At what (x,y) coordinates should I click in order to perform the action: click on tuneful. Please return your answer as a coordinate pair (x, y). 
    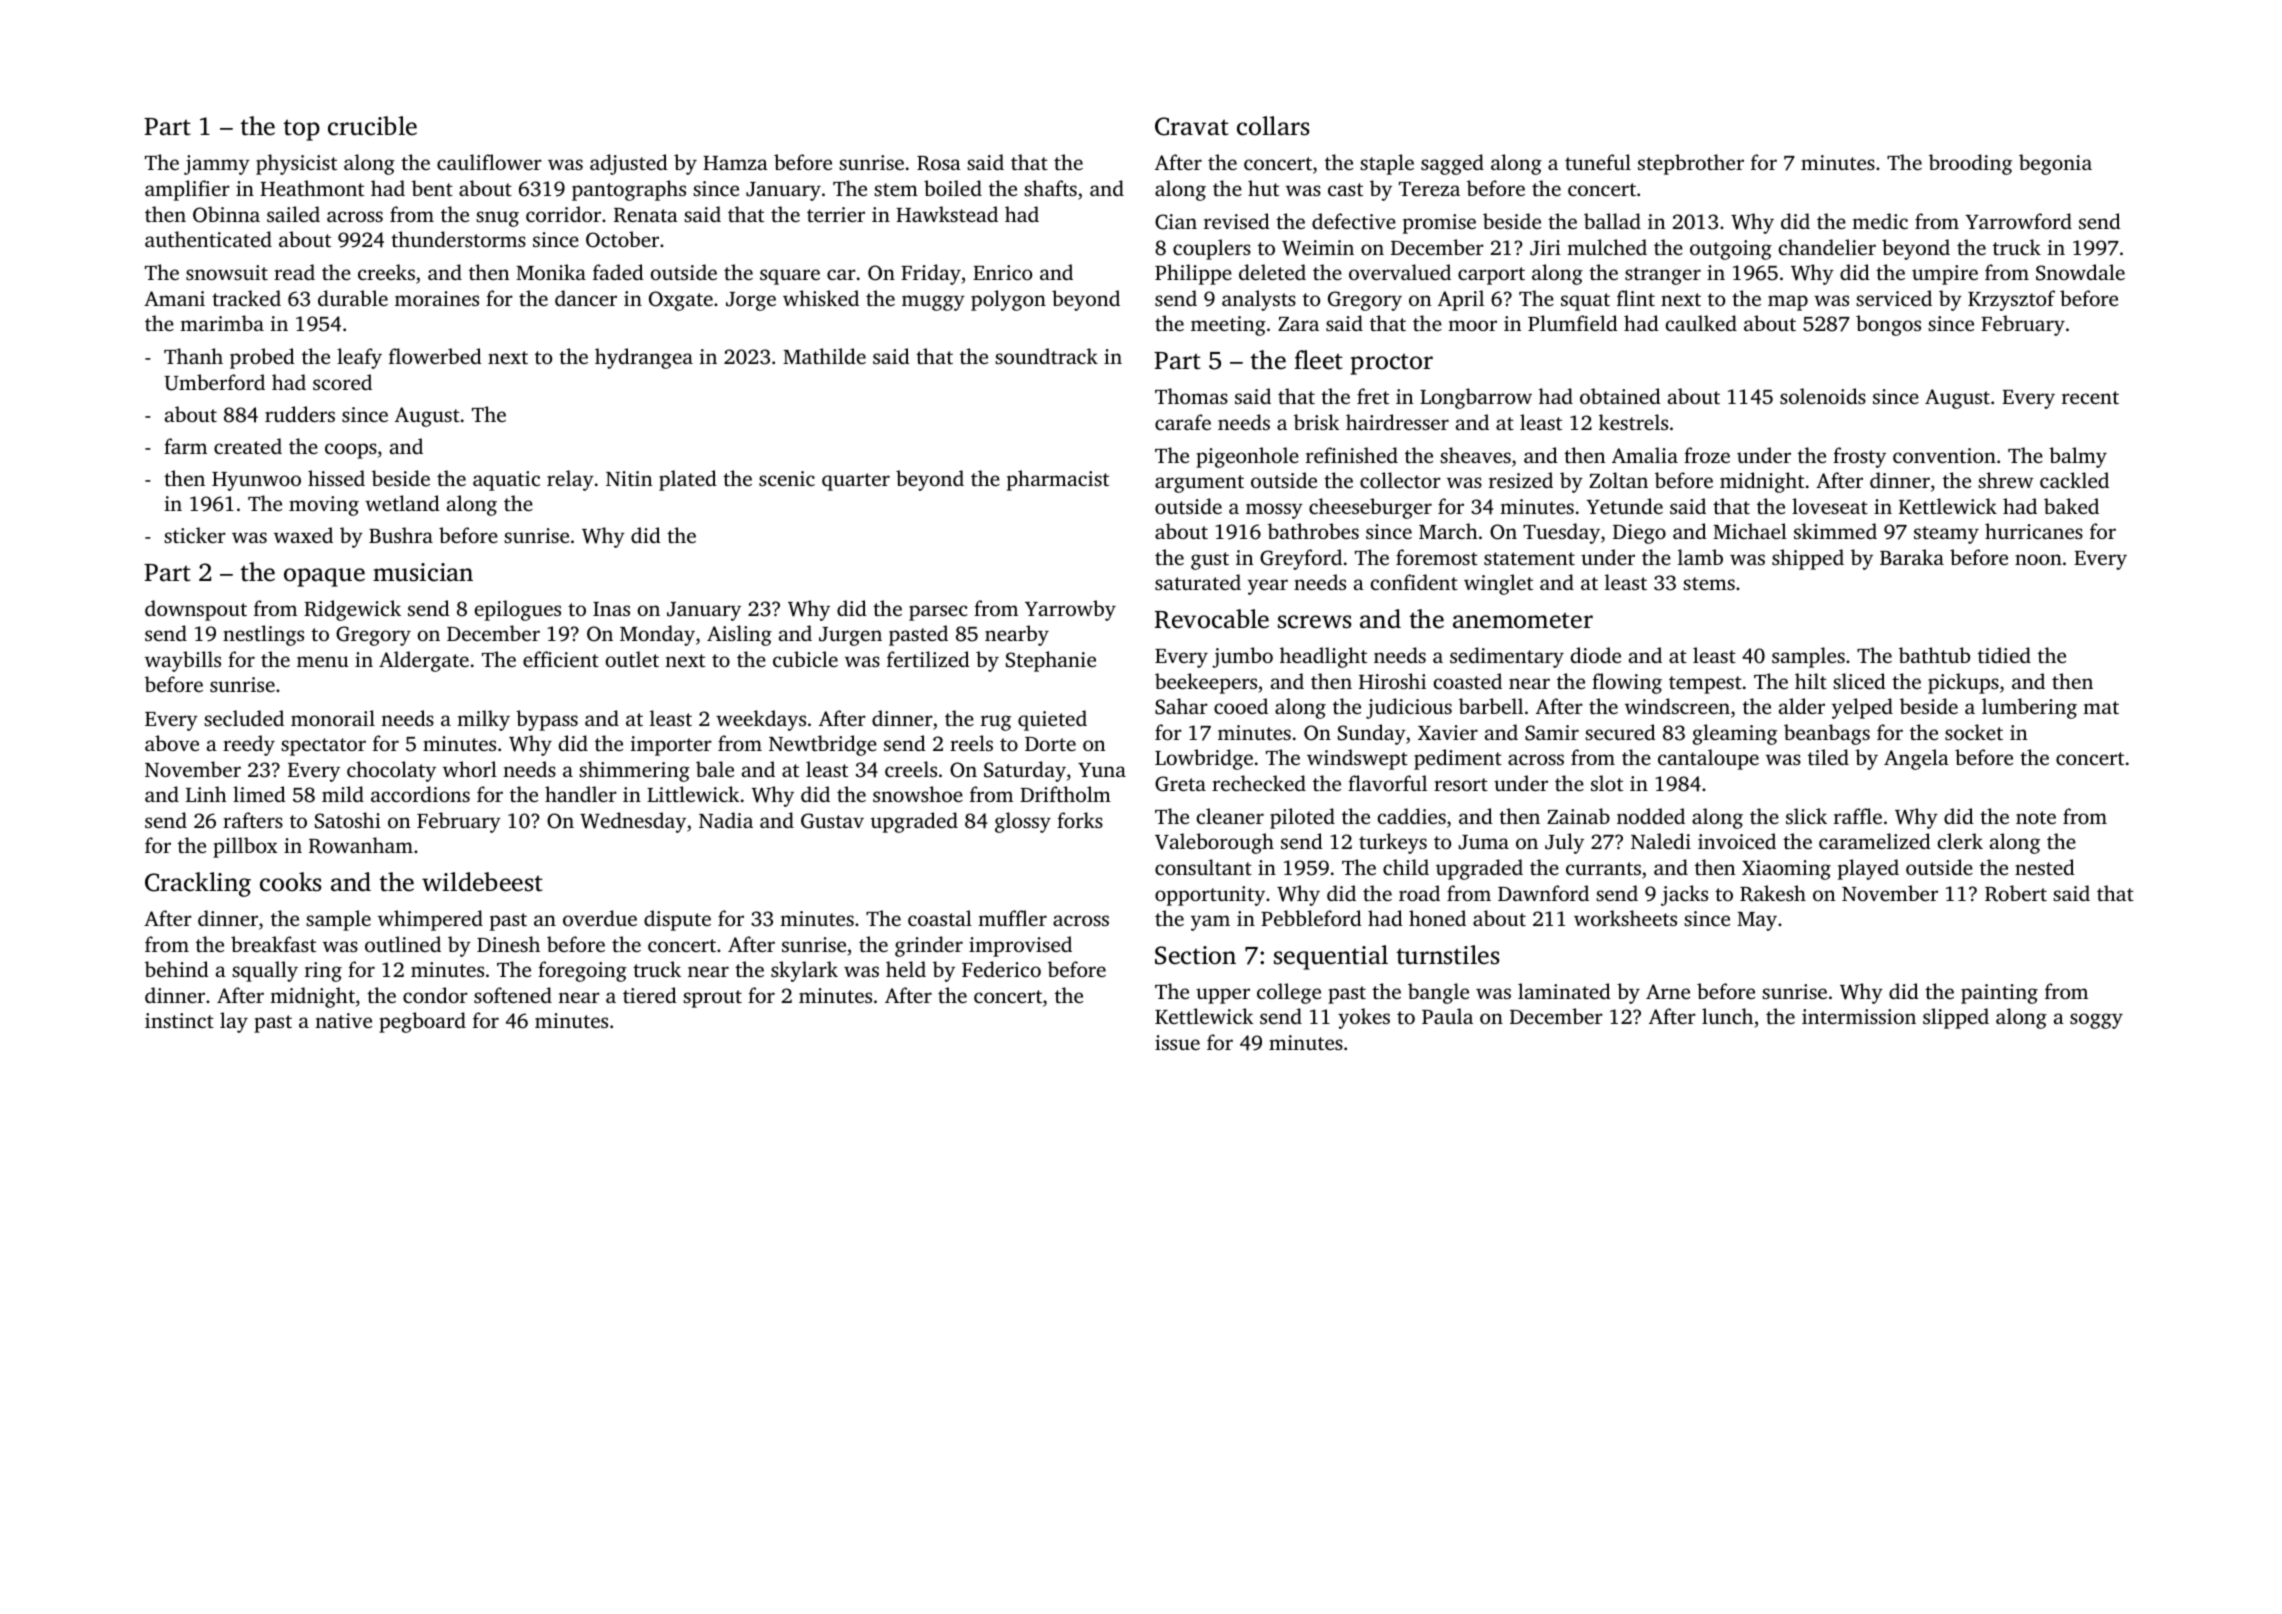
    Looking at the image, I should click on (1598, 162).
